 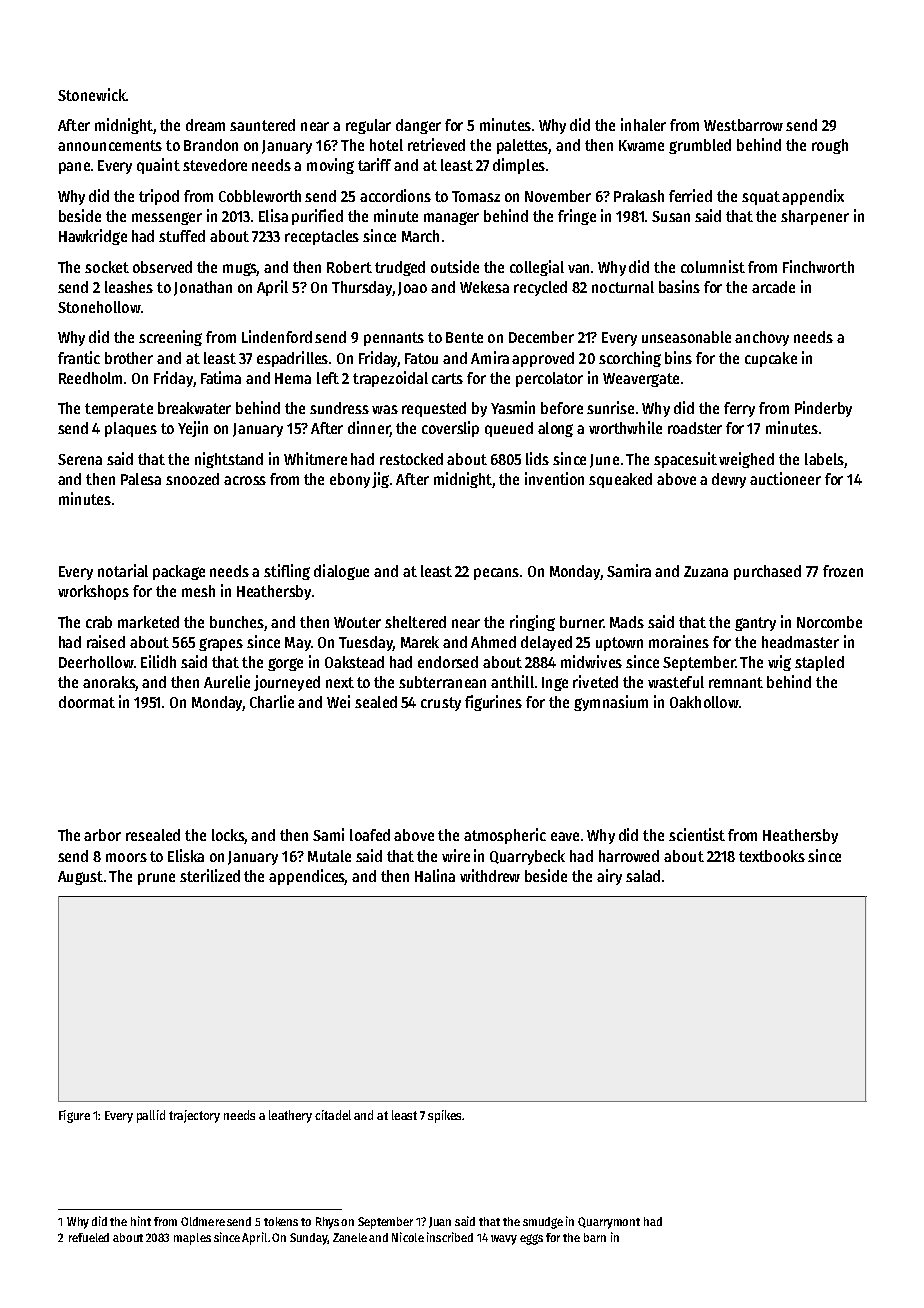 What do you see at coordinates (450, 1237) in the screenshot?
I see `inscribed` at bounding box center [450, 1237].
